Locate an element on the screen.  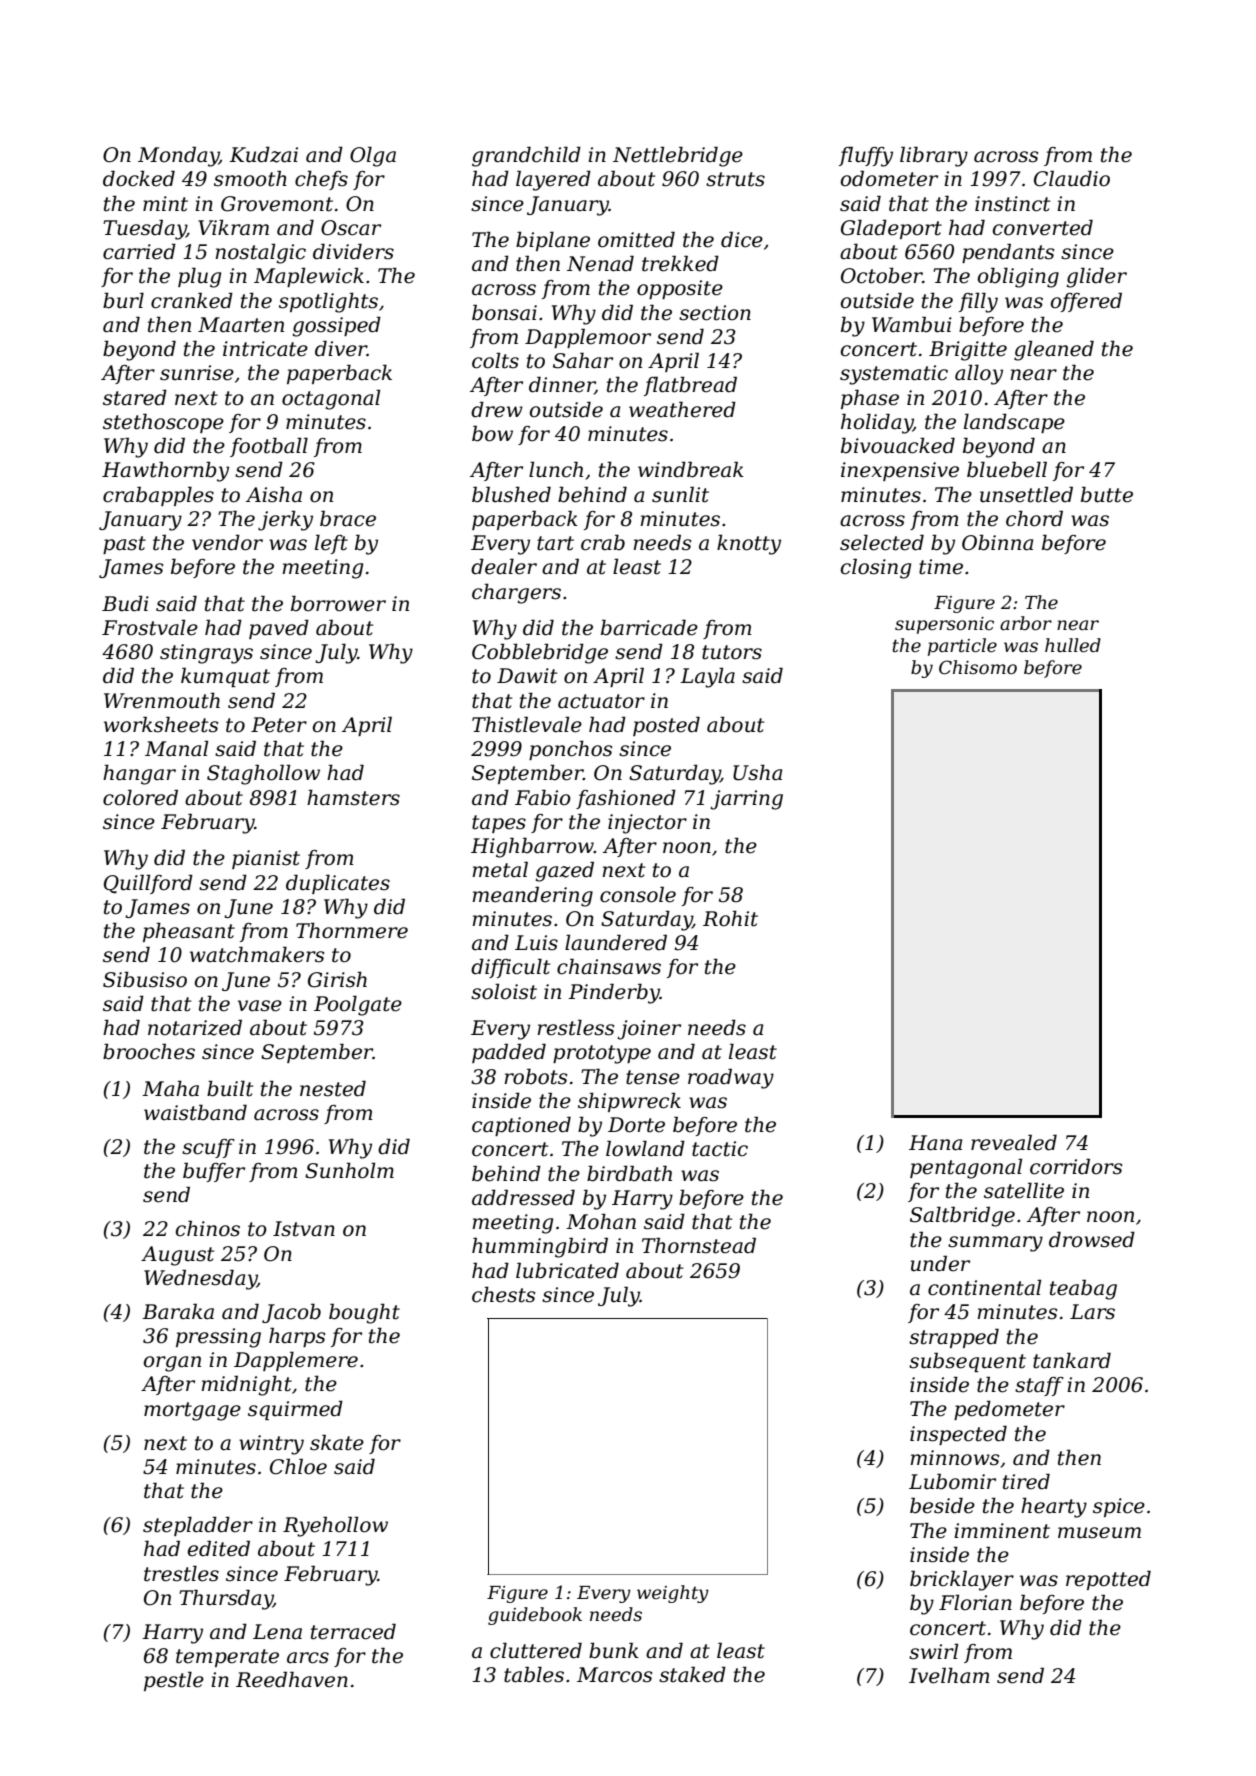
built is located at coordinates (230, 1088).
